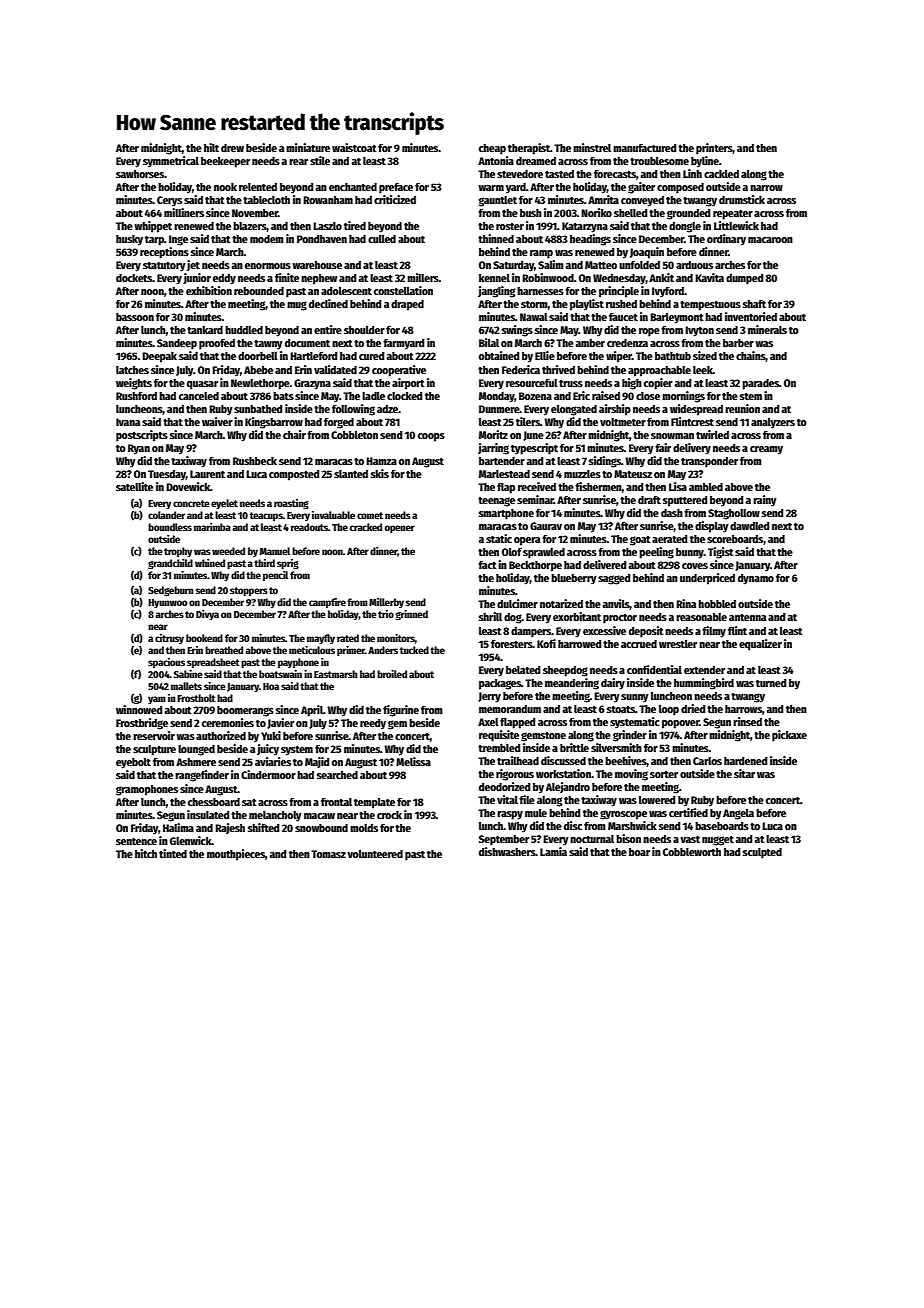 This screenshot has height=1308, width=924. I want to click on molds, so click(364, 828).
